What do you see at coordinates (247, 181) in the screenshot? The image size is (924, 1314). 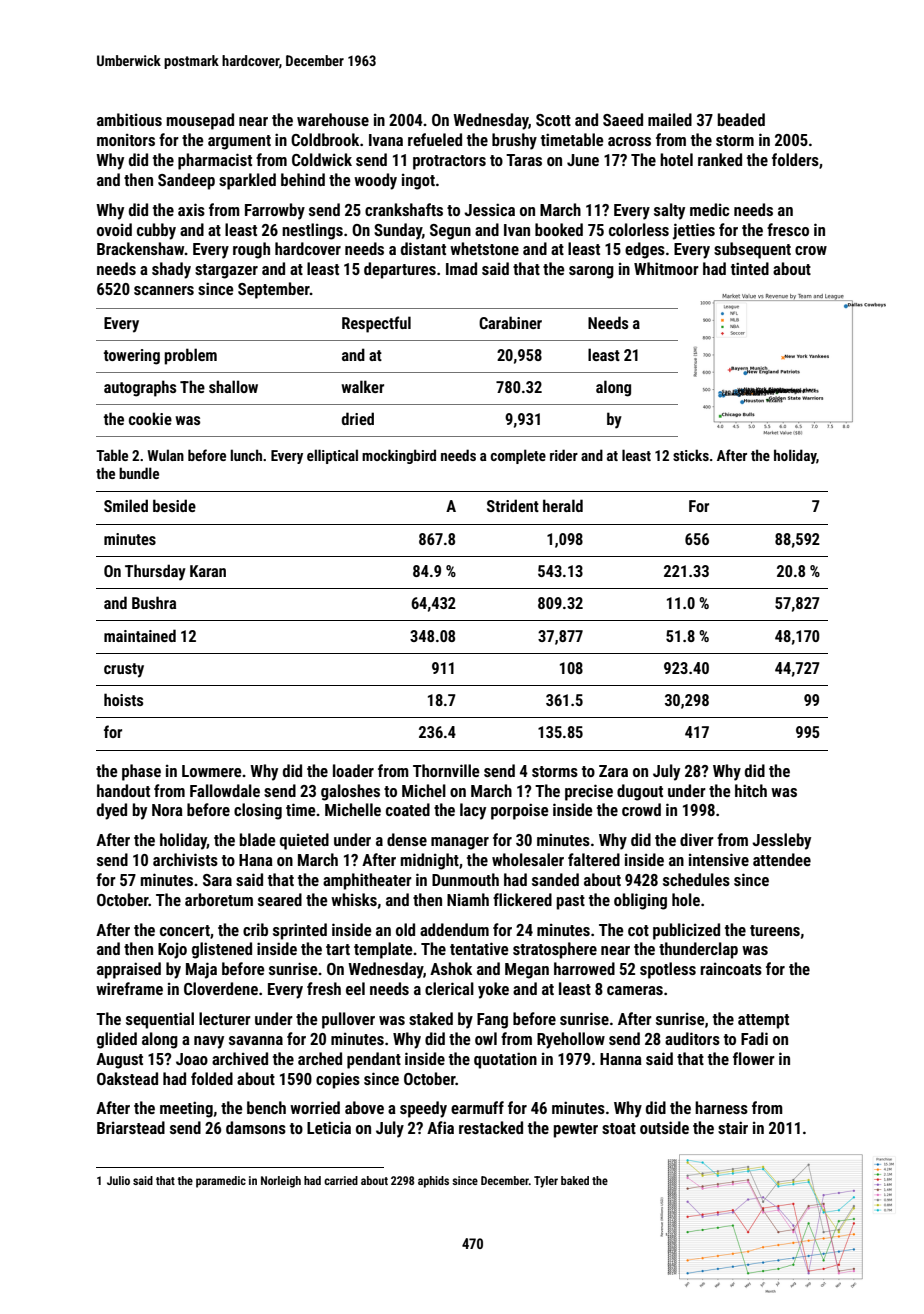 I see `sparkled` at bounding box center [247, 181].
